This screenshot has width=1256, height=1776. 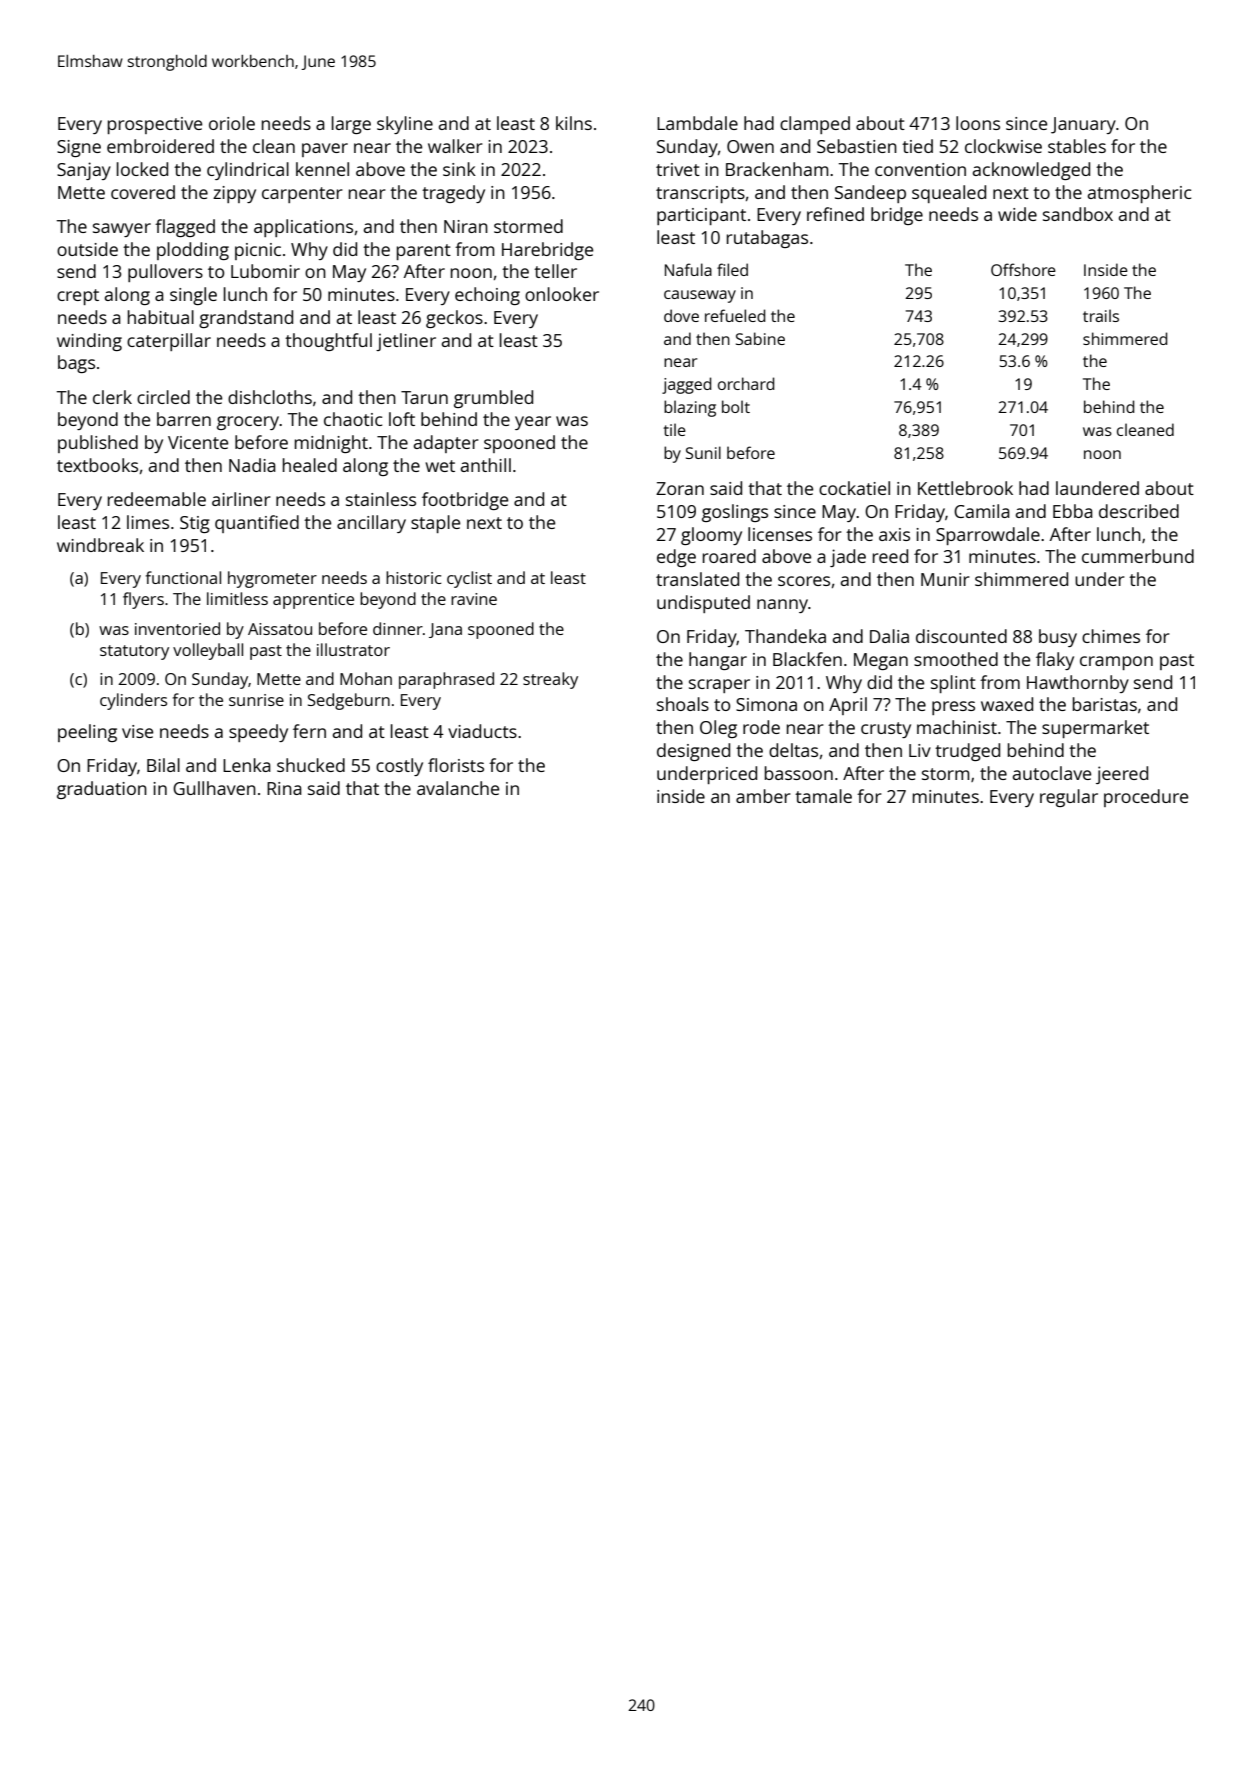 What do you see at coordinates (232, 123) in the screenshot?
I see `oriole` at bounding box center [232, 123].
